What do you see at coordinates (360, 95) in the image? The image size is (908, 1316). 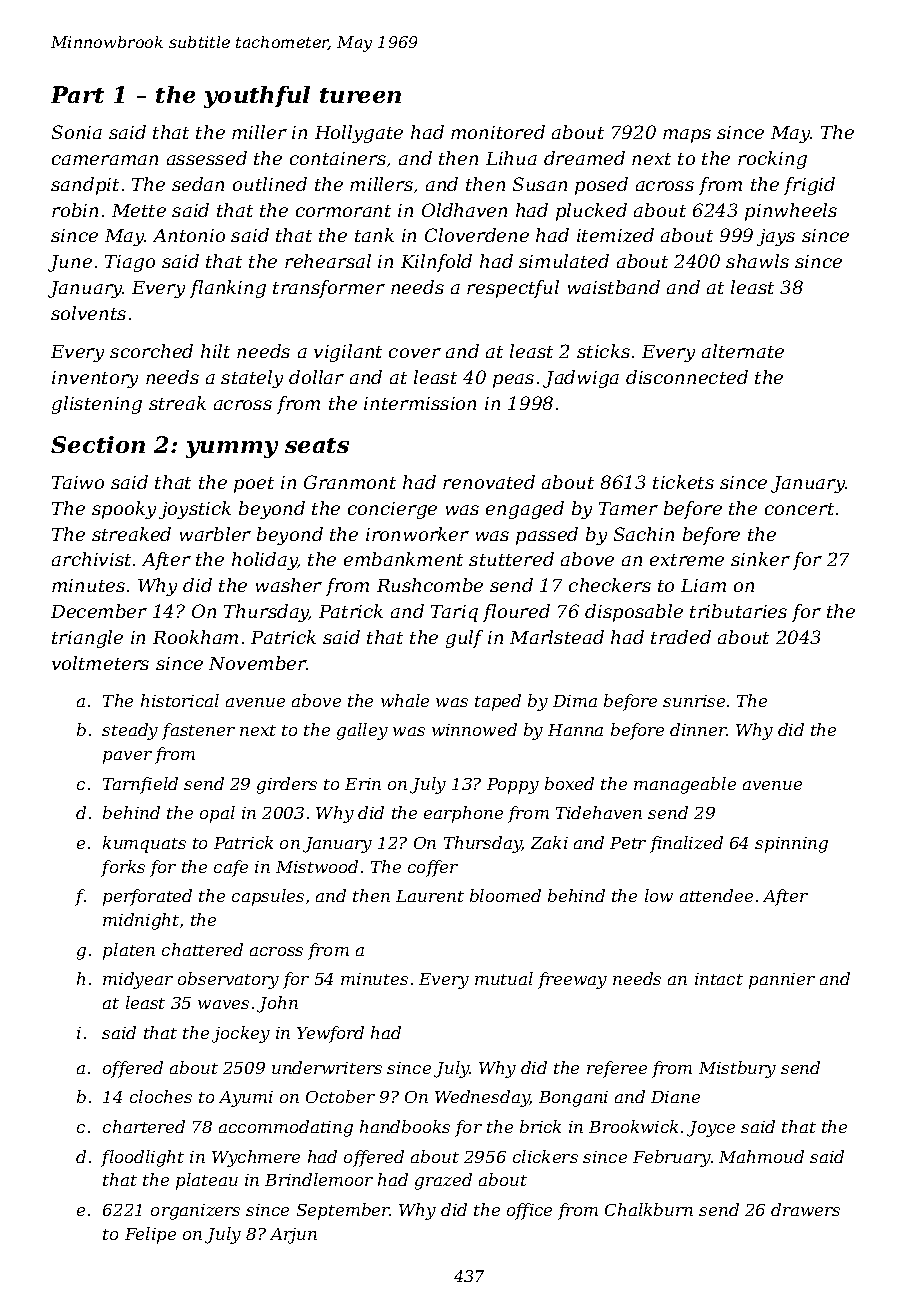 I see `tureen` at bounding box center [360, 95].
